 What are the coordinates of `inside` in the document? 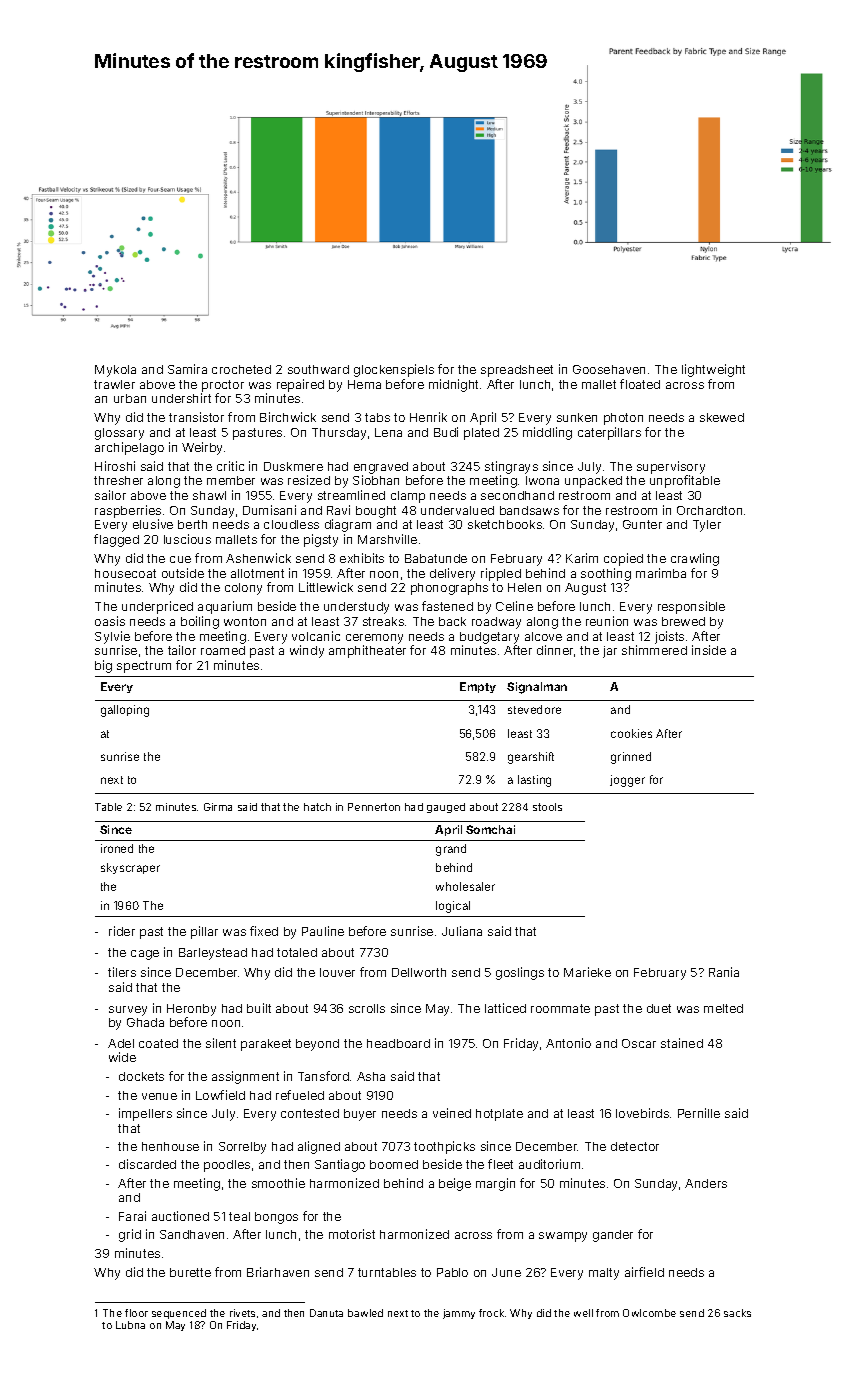 It's located at (709, 650).
